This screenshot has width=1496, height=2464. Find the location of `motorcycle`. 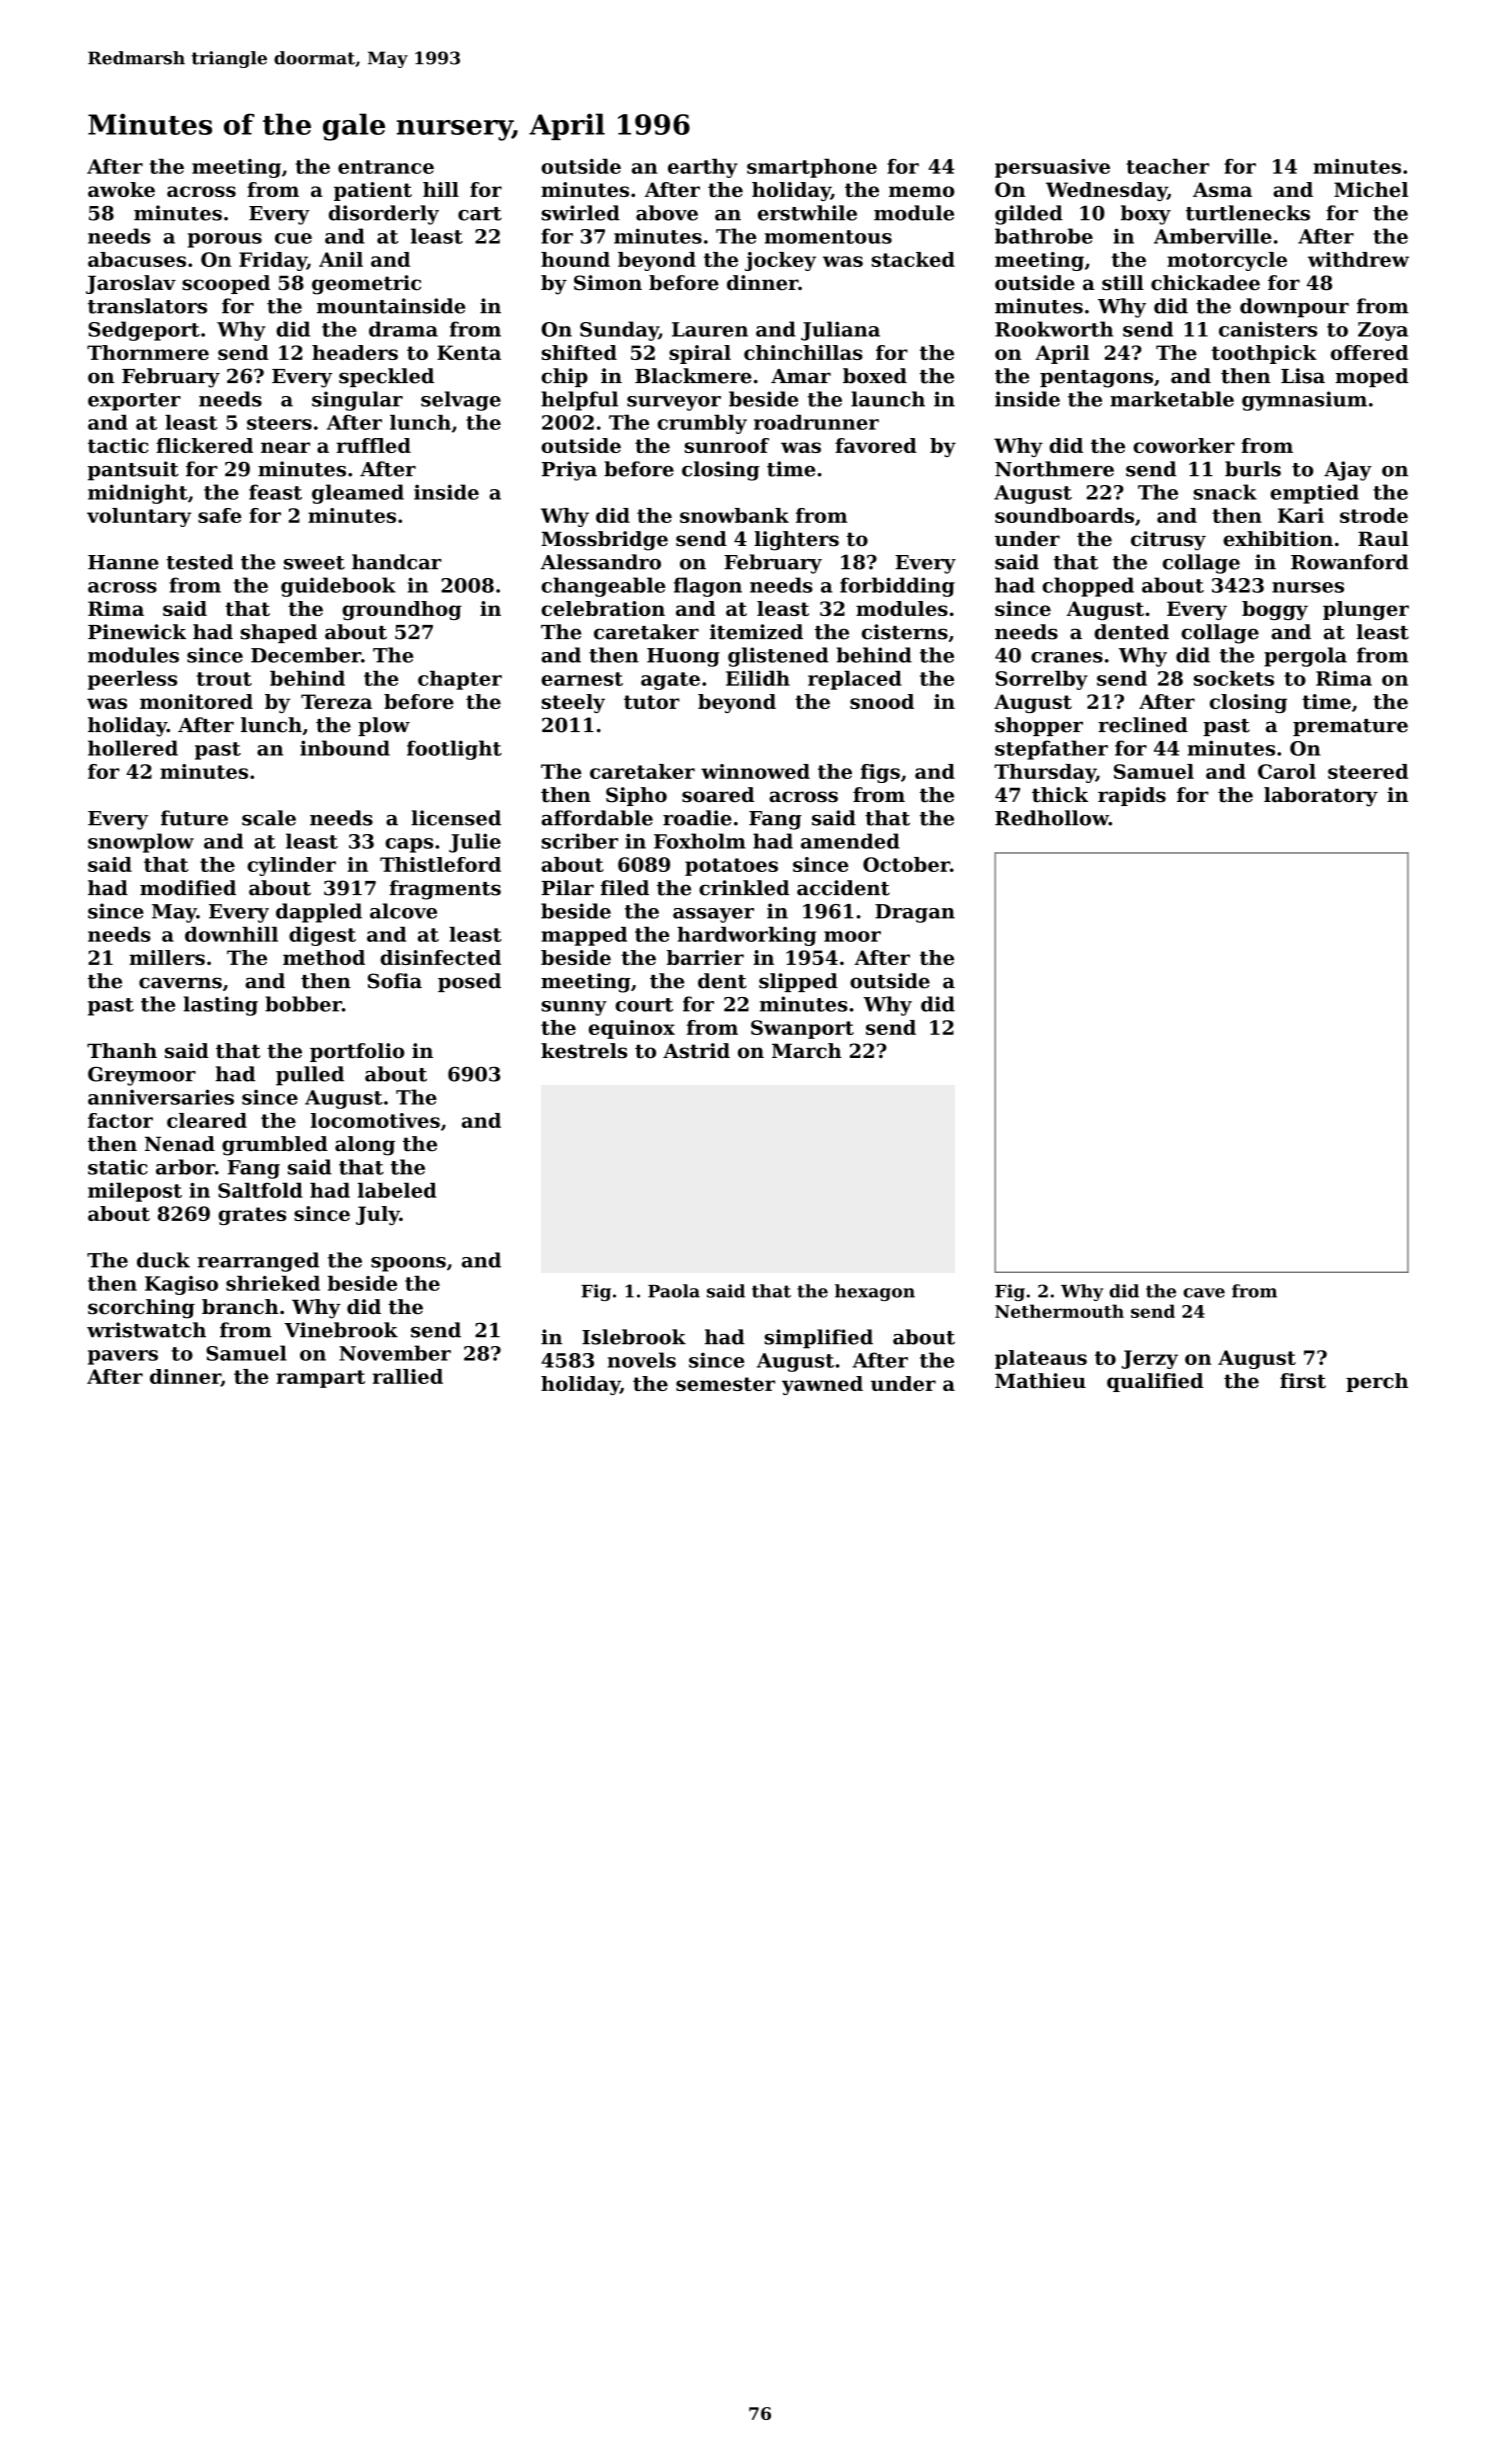

motorcycle is located at coordinates (1227, 261).
